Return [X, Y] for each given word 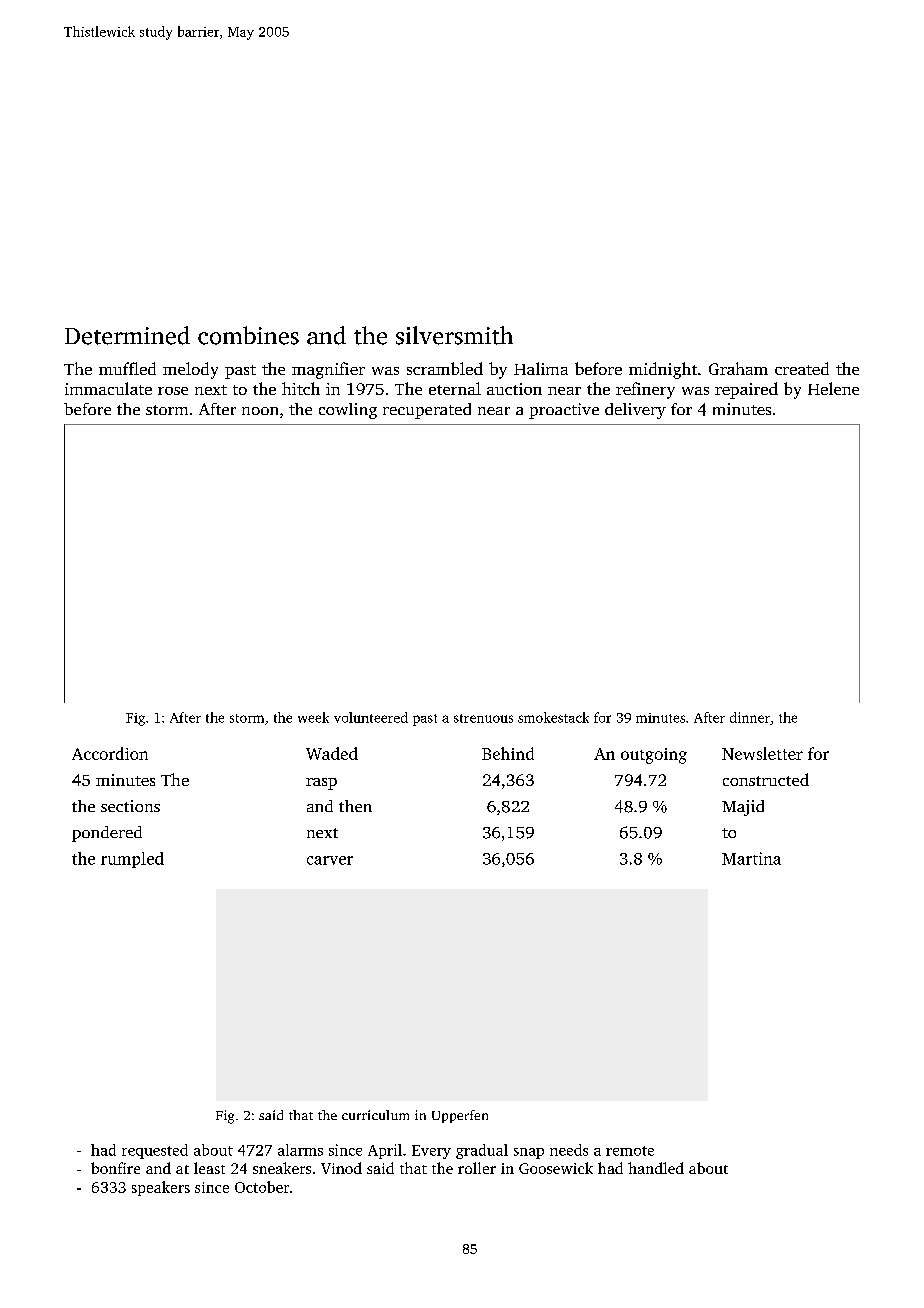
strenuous [483, 718]
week [313, 717]
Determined [127, 335]
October [262, 1187]
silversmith [454, 335]
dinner [750, 717]
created [802, 368]
